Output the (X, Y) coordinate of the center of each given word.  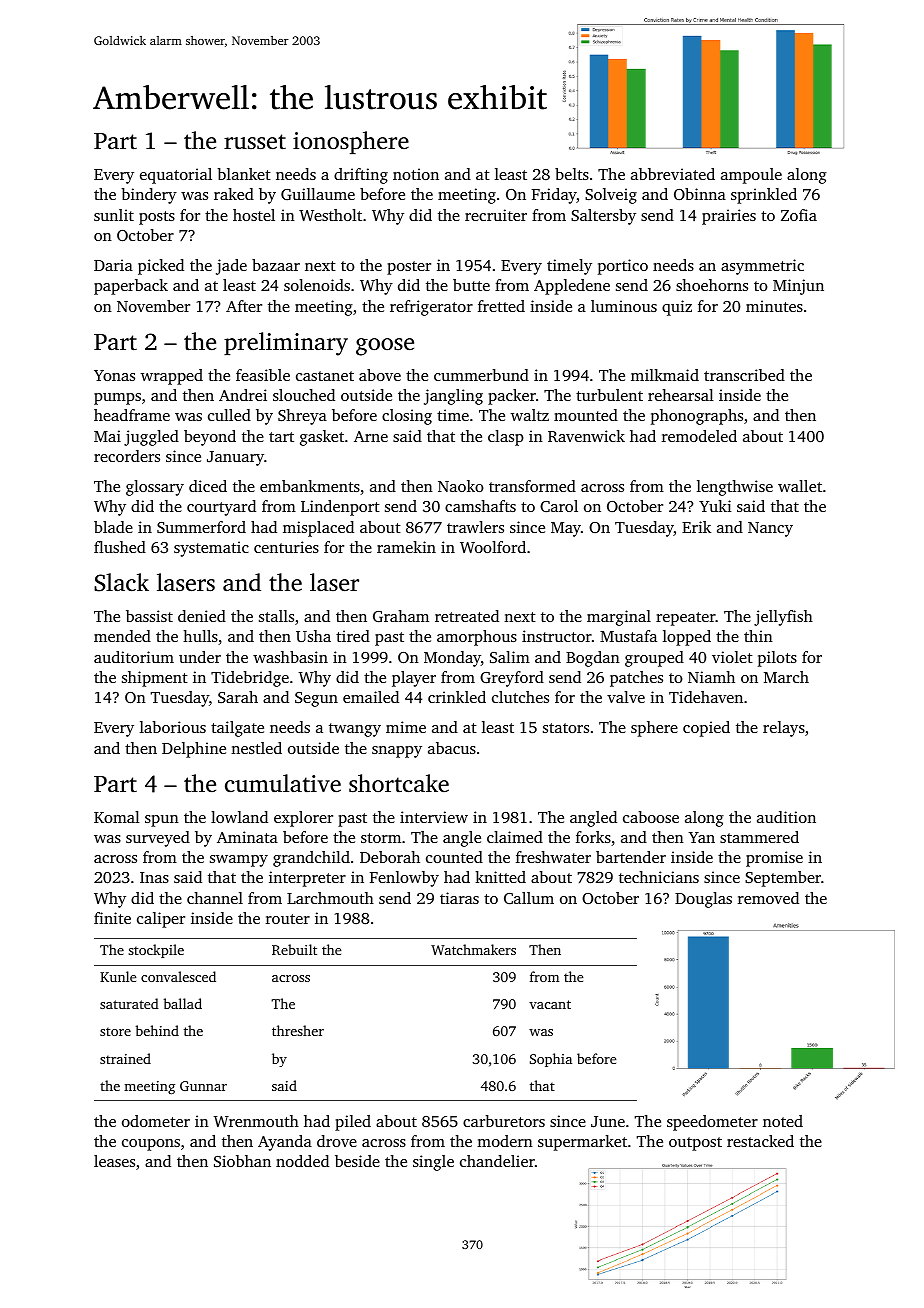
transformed (532, 486)
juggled (151, 438)
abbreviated (673, 174)
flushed (120, 547)
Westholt (330, 215)
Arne (371, 436)
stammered (759, 837)
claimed (515, 837)
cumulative (283, 783)
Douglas (703, 900)
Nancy (770, 529)
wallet (800, 486)
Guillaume (318, 194)
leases (114, 1161)
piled (353, 1123)
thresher (298, 1030)
